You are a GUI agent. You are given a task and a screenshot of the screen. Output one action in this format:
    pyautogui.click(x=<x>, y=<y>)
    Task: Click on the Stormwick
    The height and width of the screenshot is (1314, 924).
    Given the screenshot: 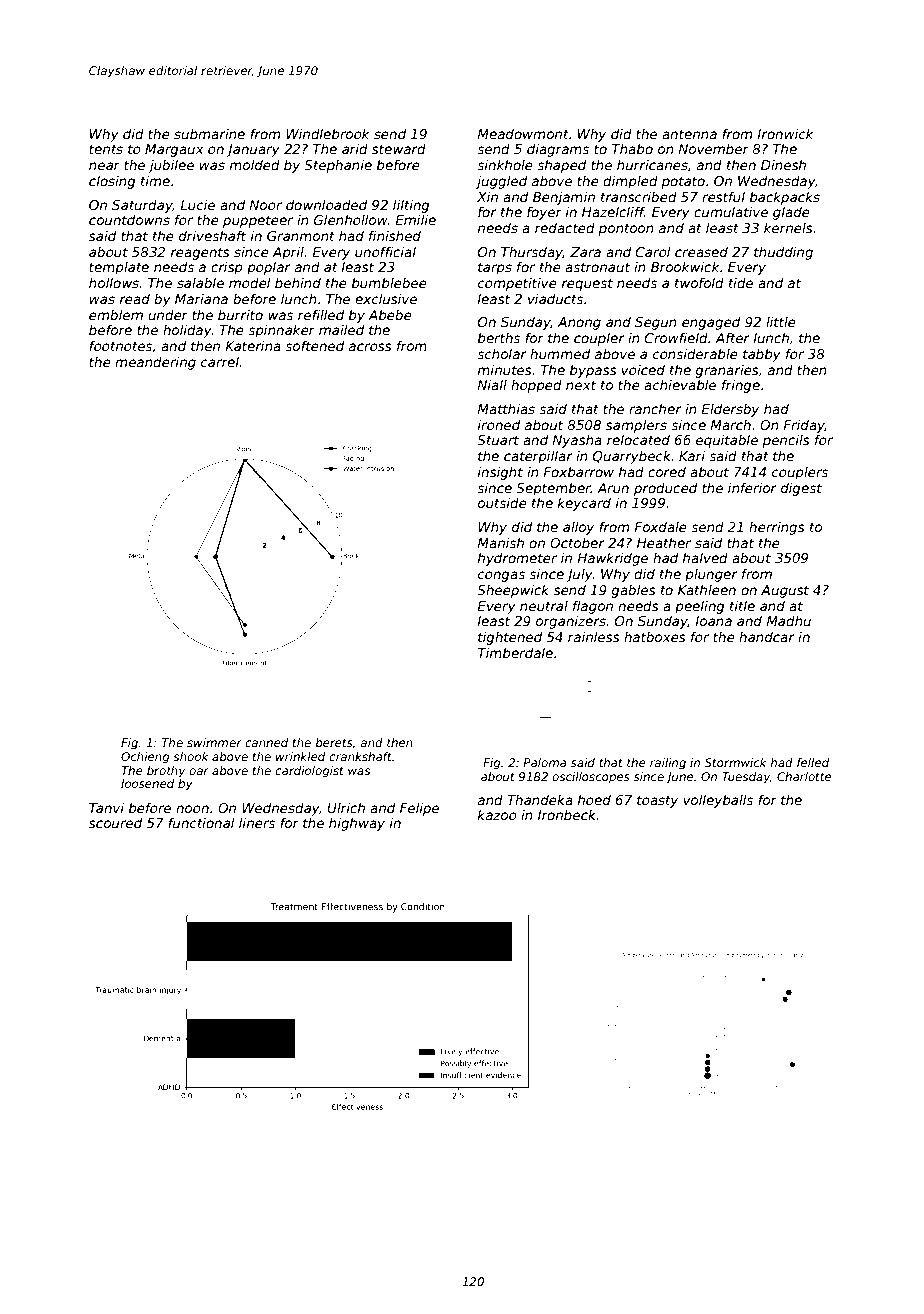 What is the action you would take?
    pyautogui.click(x=736, y=762)
